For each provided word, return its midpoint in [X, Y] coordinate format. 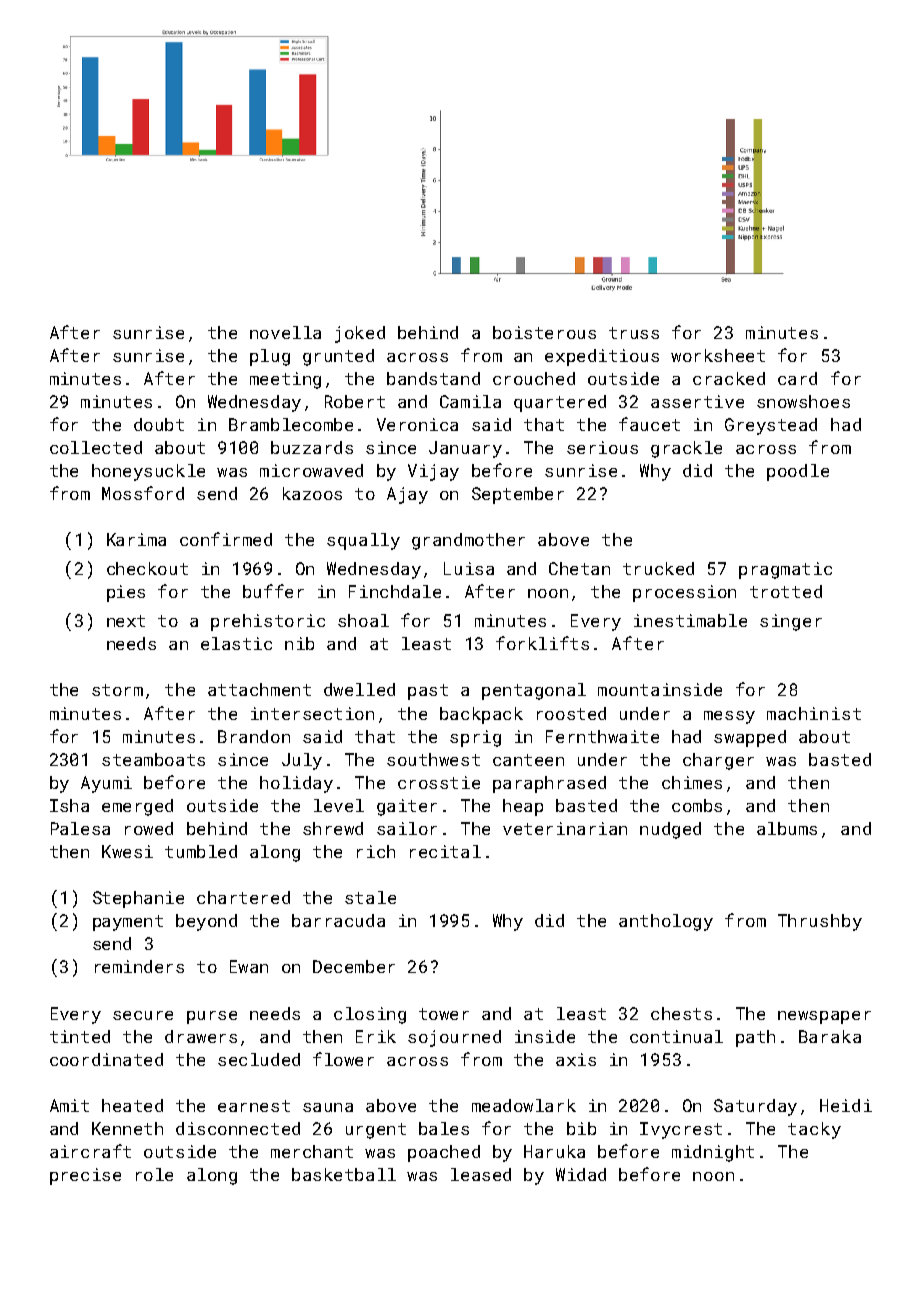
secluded [259, 1059]
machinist [814, 713]
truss [634, 333]
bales [444, 1128]
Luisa [469, 568]
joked [360, 334]
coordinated [106, 1059]
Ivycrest [681, 1130]
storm [117, 690]
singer [791, 622]
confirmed [226, 539]
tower [444, 1014]
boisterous [544, 332]
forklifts [542, 643]
